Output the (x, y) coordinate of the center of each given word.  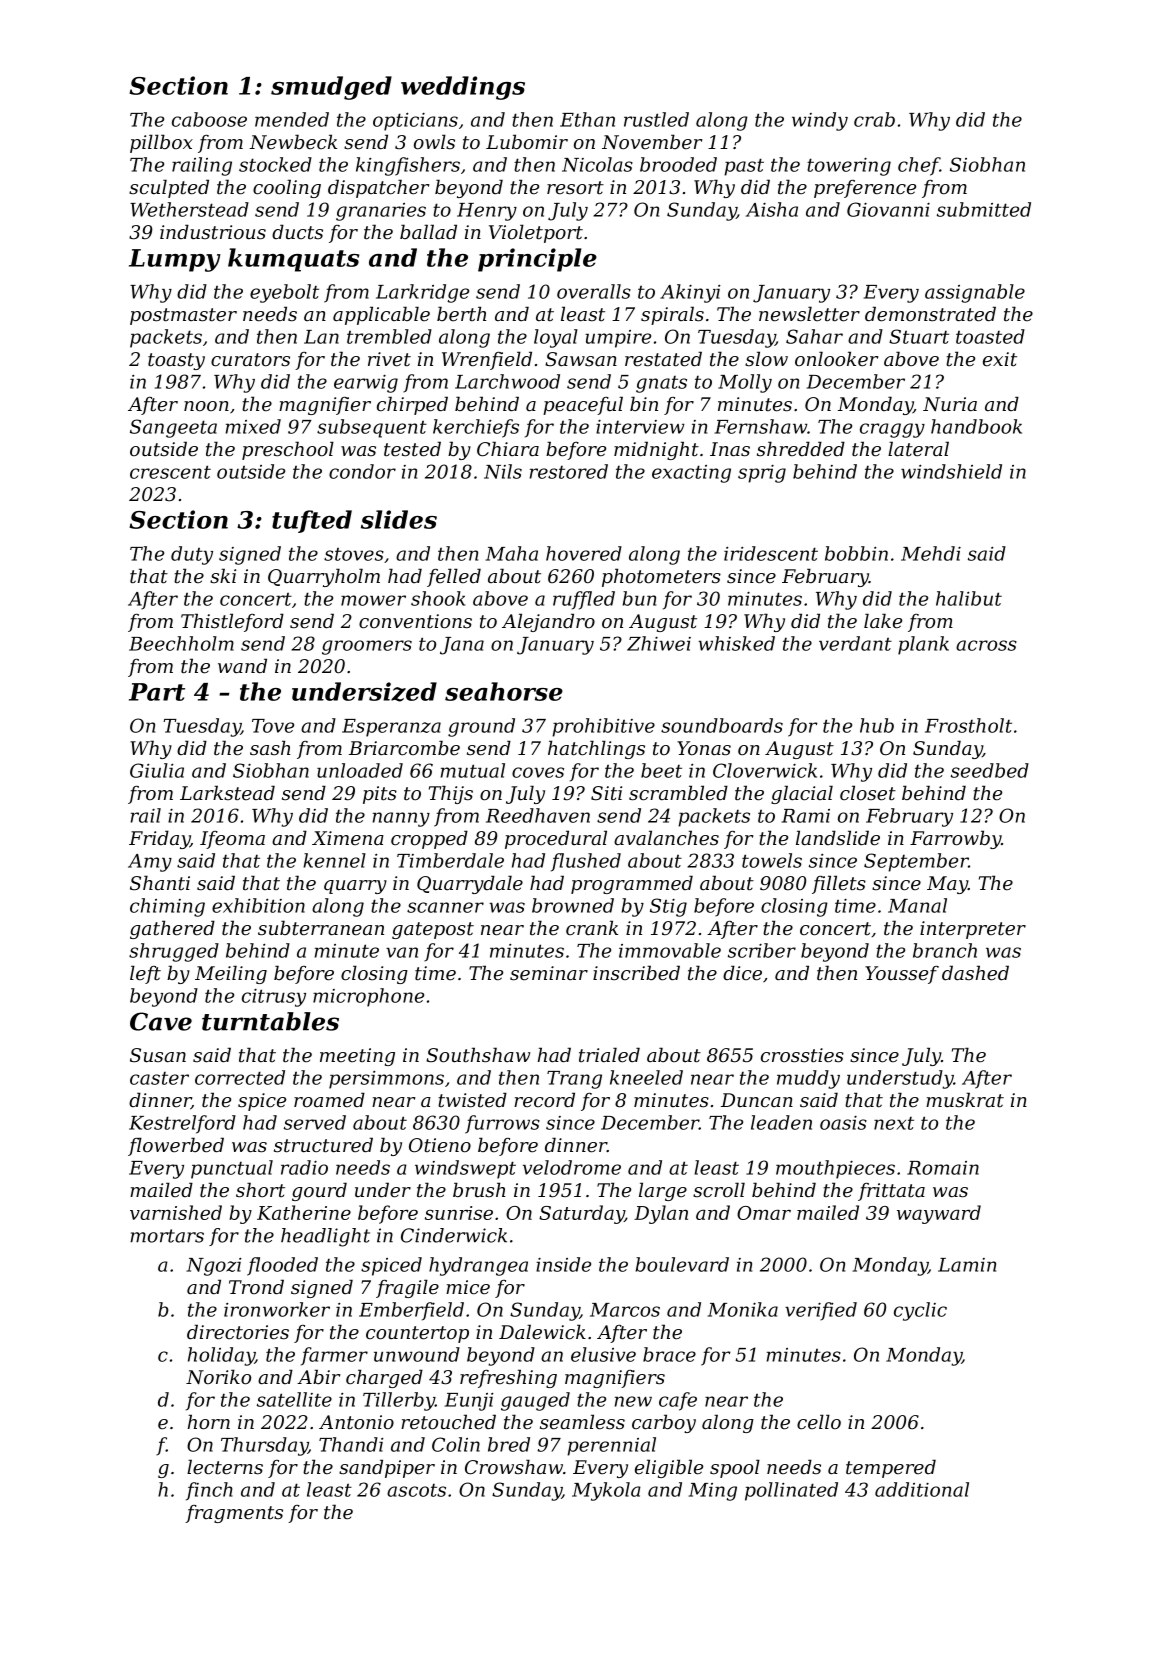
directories (238, 1332)
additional (922, 1489)
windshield (951, 471)
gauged (535, 1401)
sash (270, 748)
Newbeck (293, 142)
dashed (975, 973)
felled (454, 577)
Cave (161, 1021)
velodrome (572, 1167)
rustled (656, 119)
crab (874, 119)
